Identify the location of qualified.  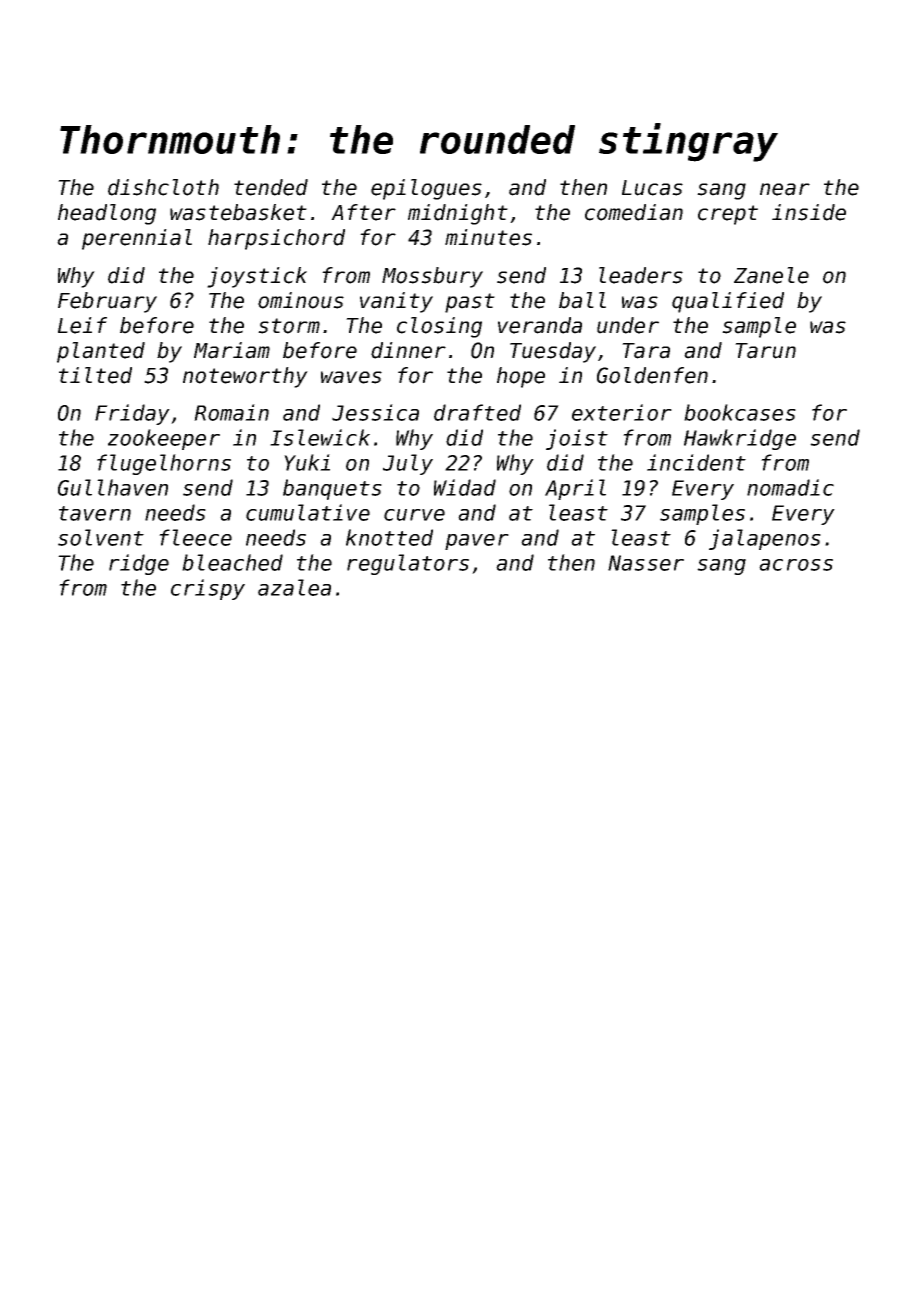
(728, 302).
